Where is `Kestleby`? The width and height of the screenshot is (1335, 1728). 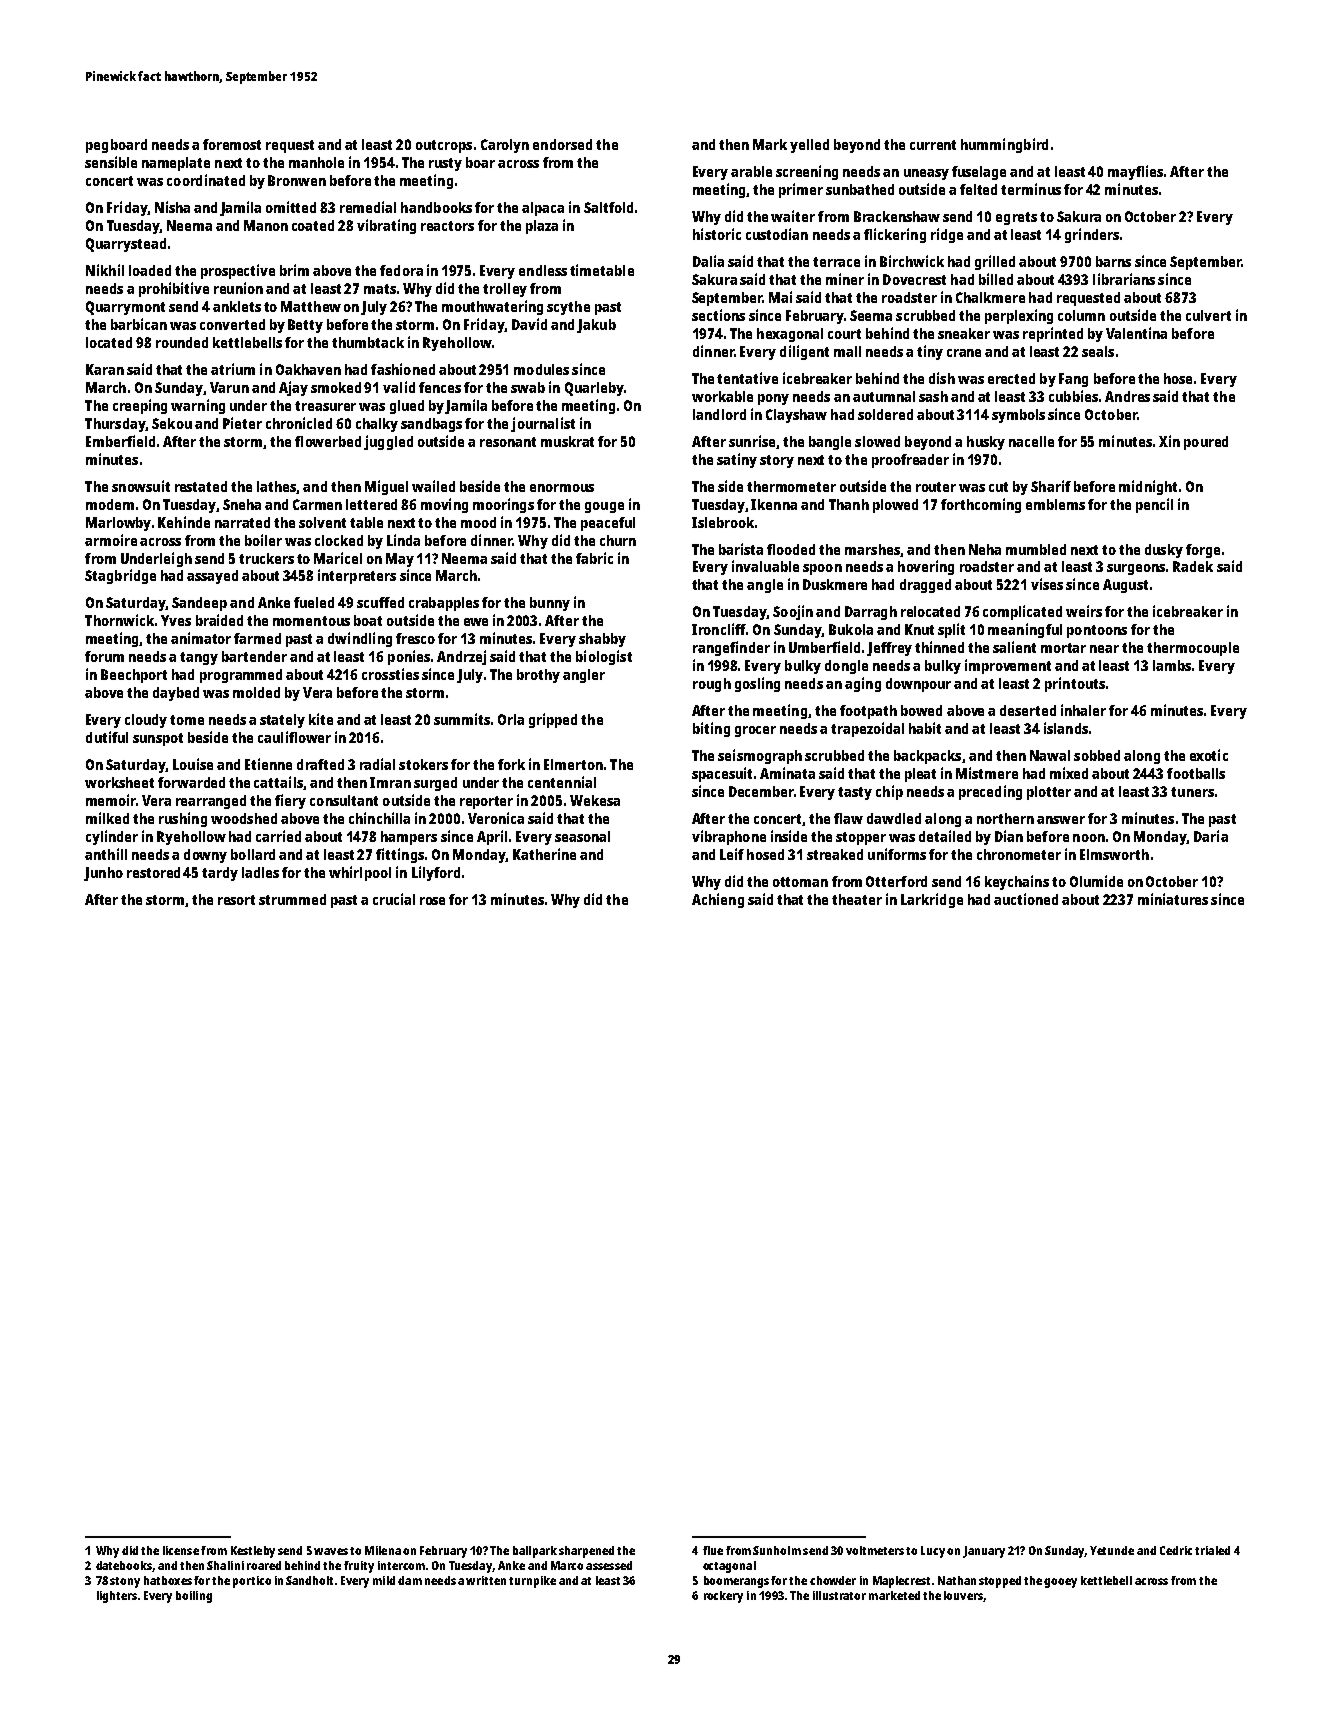
Kestleby is located at coordinates (253, 1552).
